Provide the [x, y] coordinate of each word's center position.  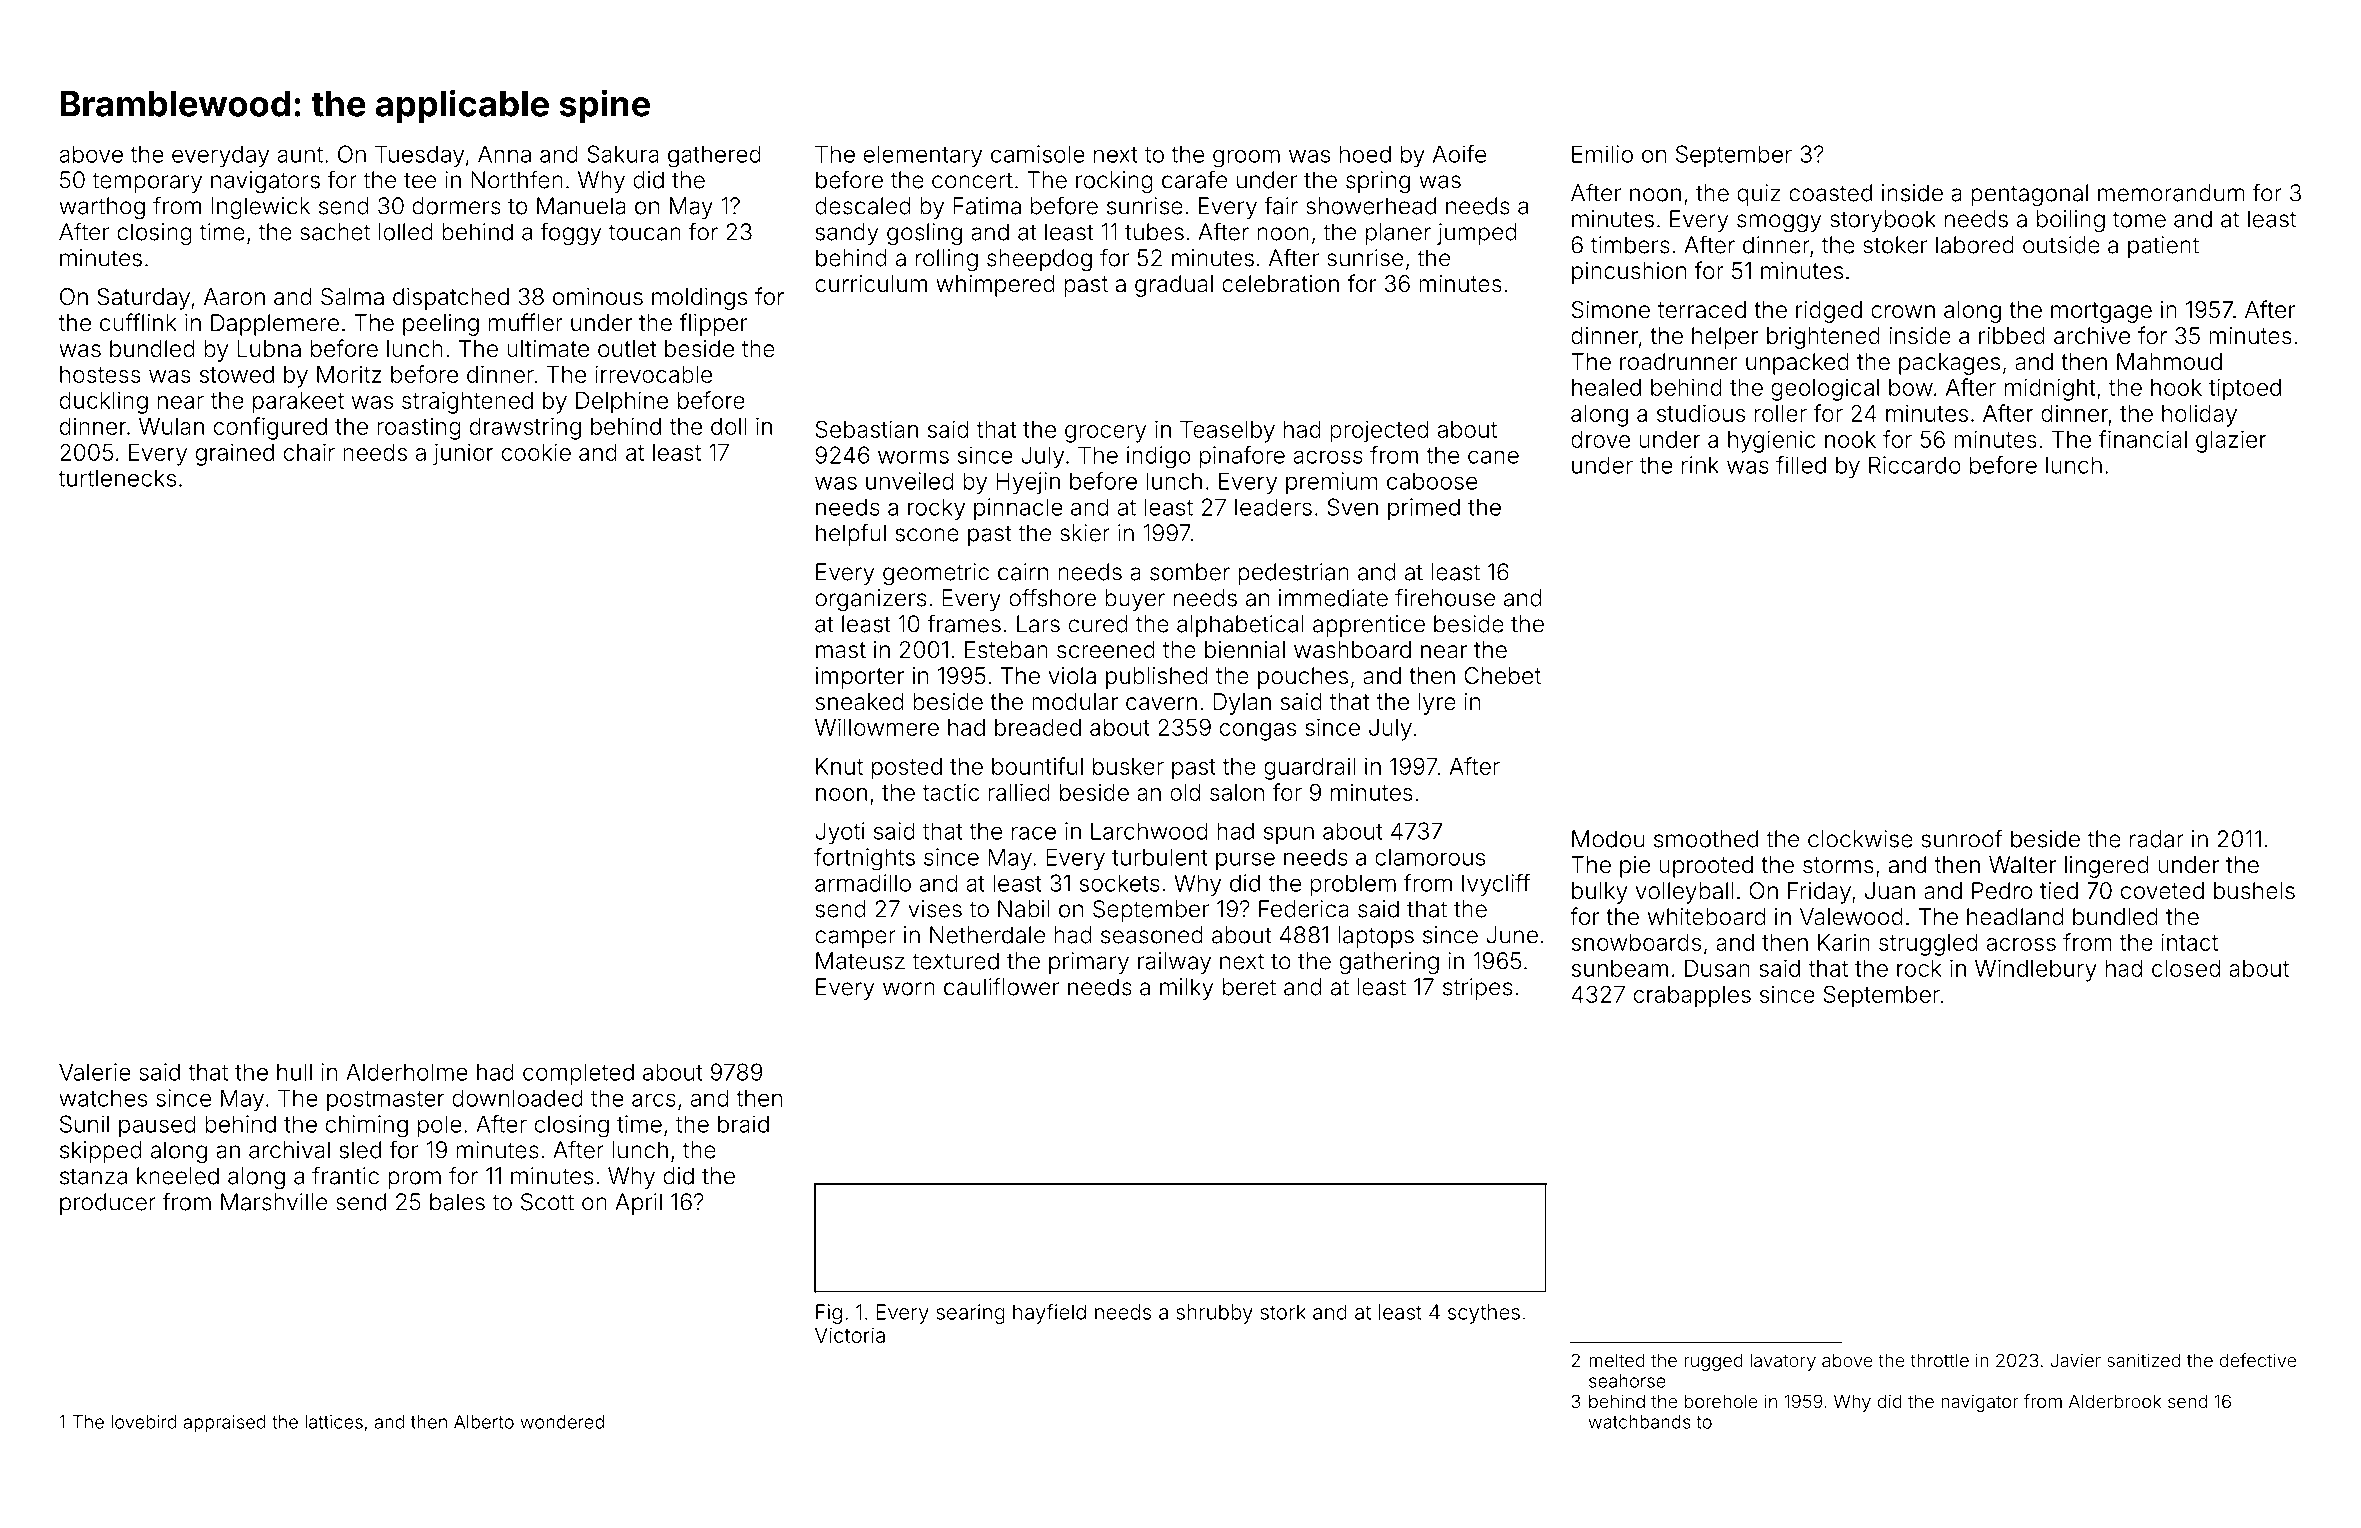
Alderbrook [2115, 1401]
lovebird [143, 1422]
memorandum [2171, 193]
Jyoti [840, 833]
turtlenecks [117, 478]
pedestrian [1293, 574]
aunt [300, 155]
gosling [924, 234]
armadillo [863, 883]
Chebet [1502, 676]
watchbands [1639, 1422]
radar [2157, 839]
